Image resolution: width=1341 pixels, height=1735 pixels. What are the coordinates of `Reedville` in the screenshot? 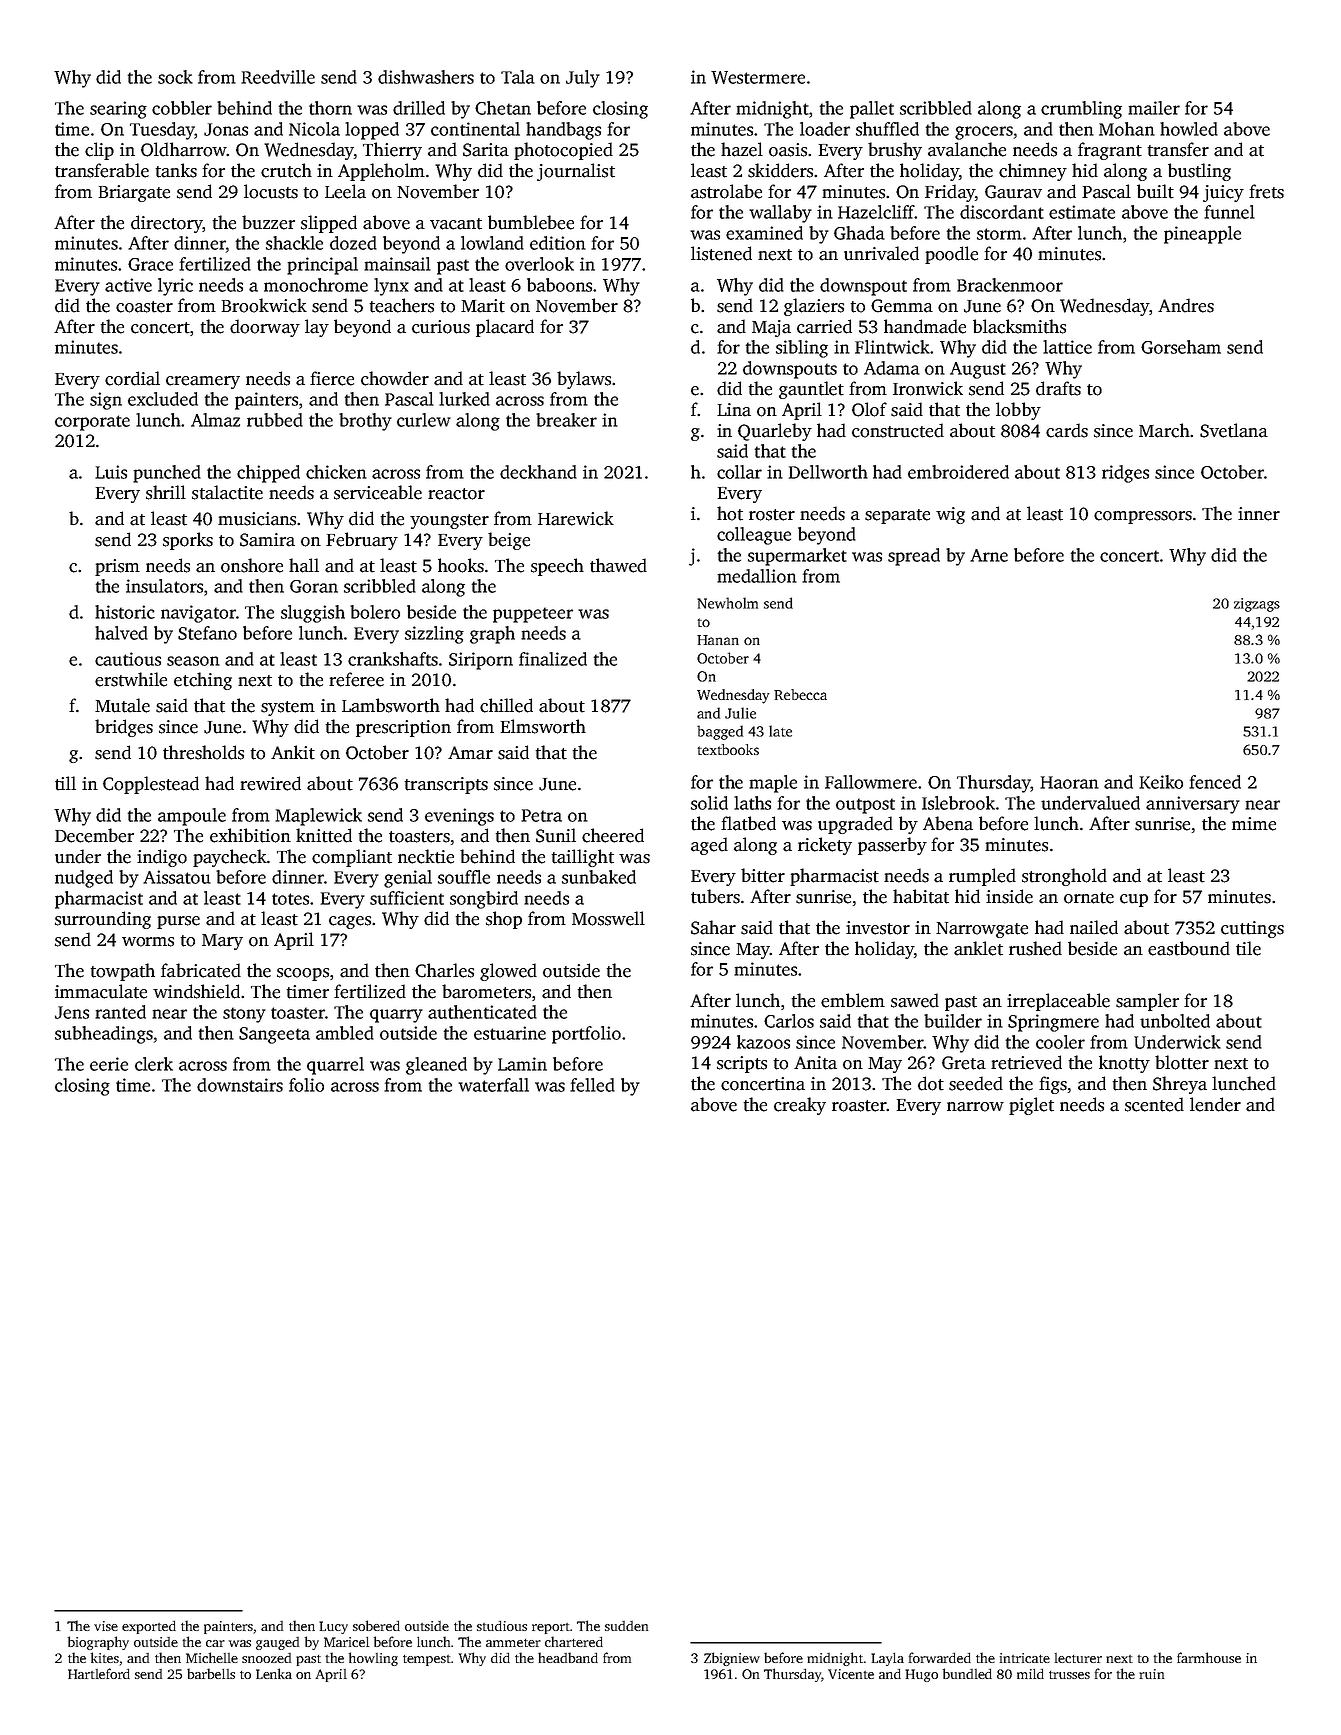 It's located at (278, 77).
